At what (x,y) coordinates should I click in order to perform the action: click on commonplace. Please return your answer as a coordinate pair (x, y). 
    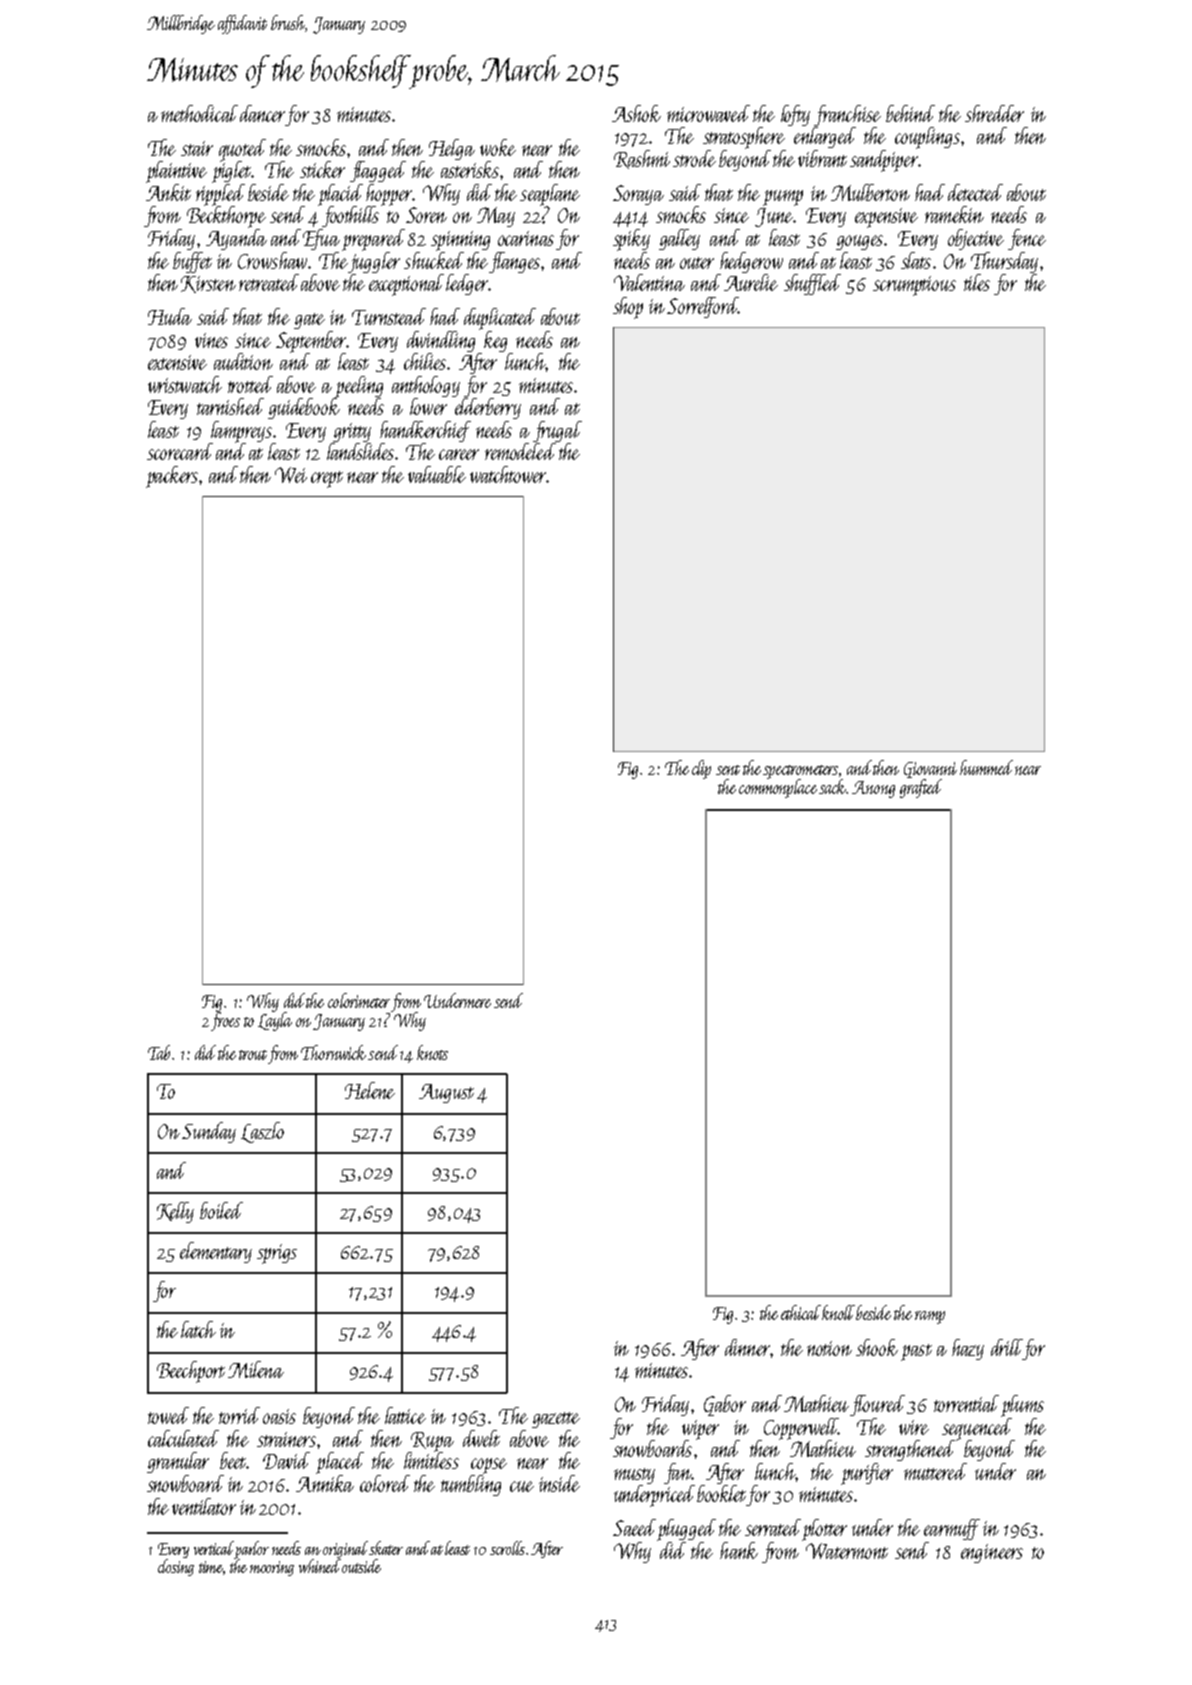
    Looking at the image, I should click on (778, 789).
